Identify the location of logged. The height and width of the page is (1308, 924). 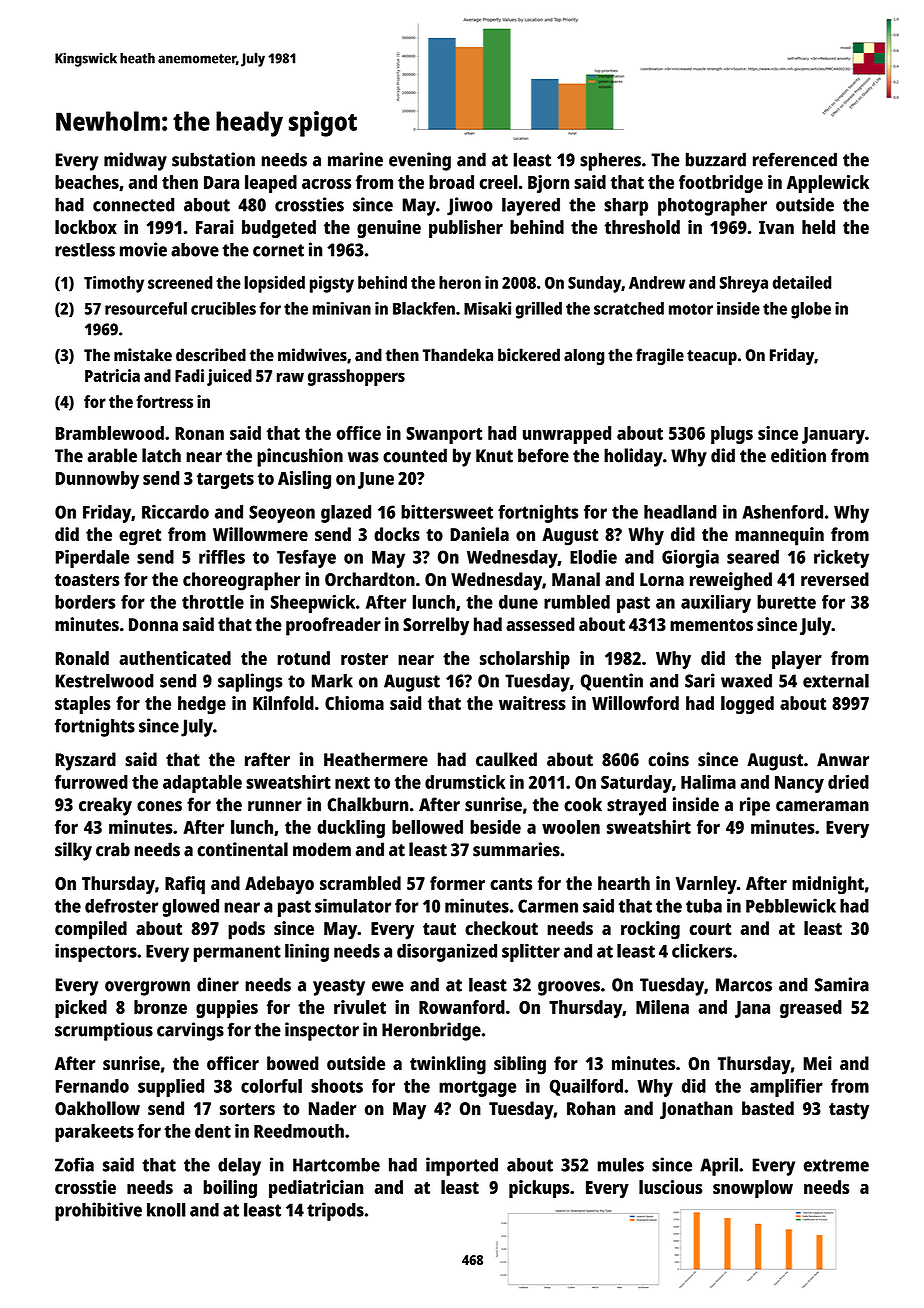
(747, 705).
